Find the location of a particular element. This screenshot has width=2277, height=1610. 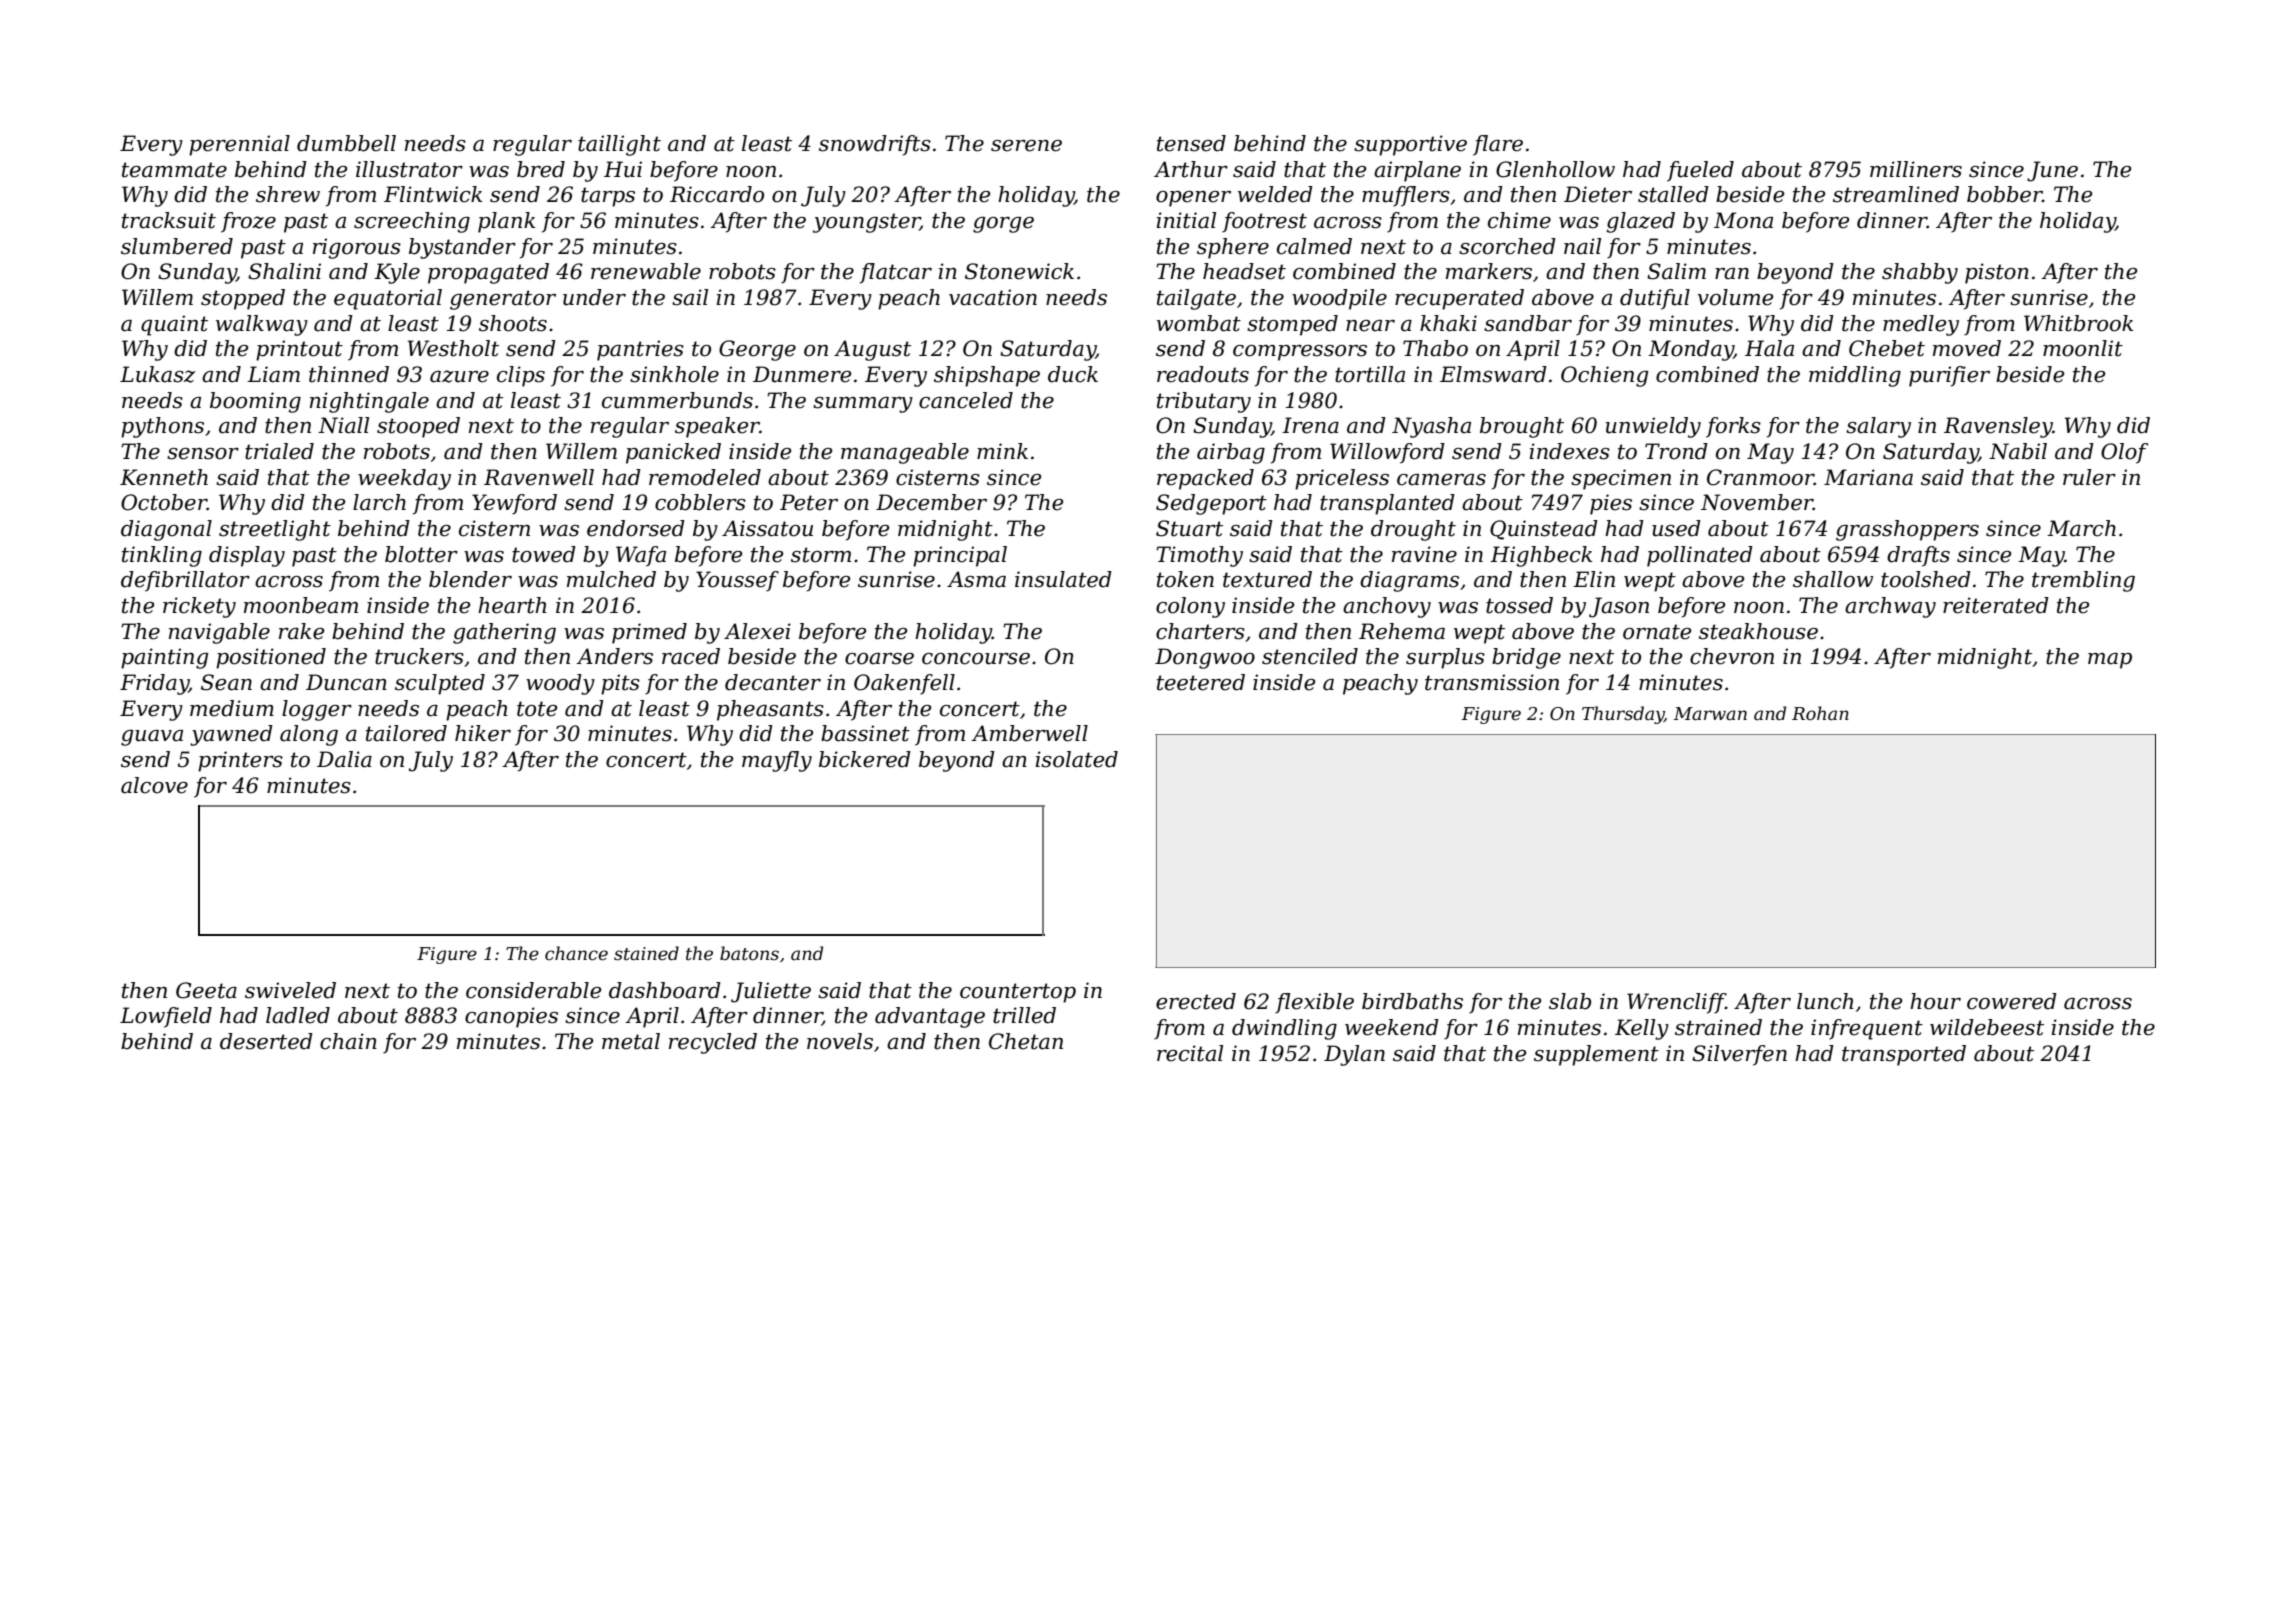

snowdrifts is located at coordinates (875, 145).
